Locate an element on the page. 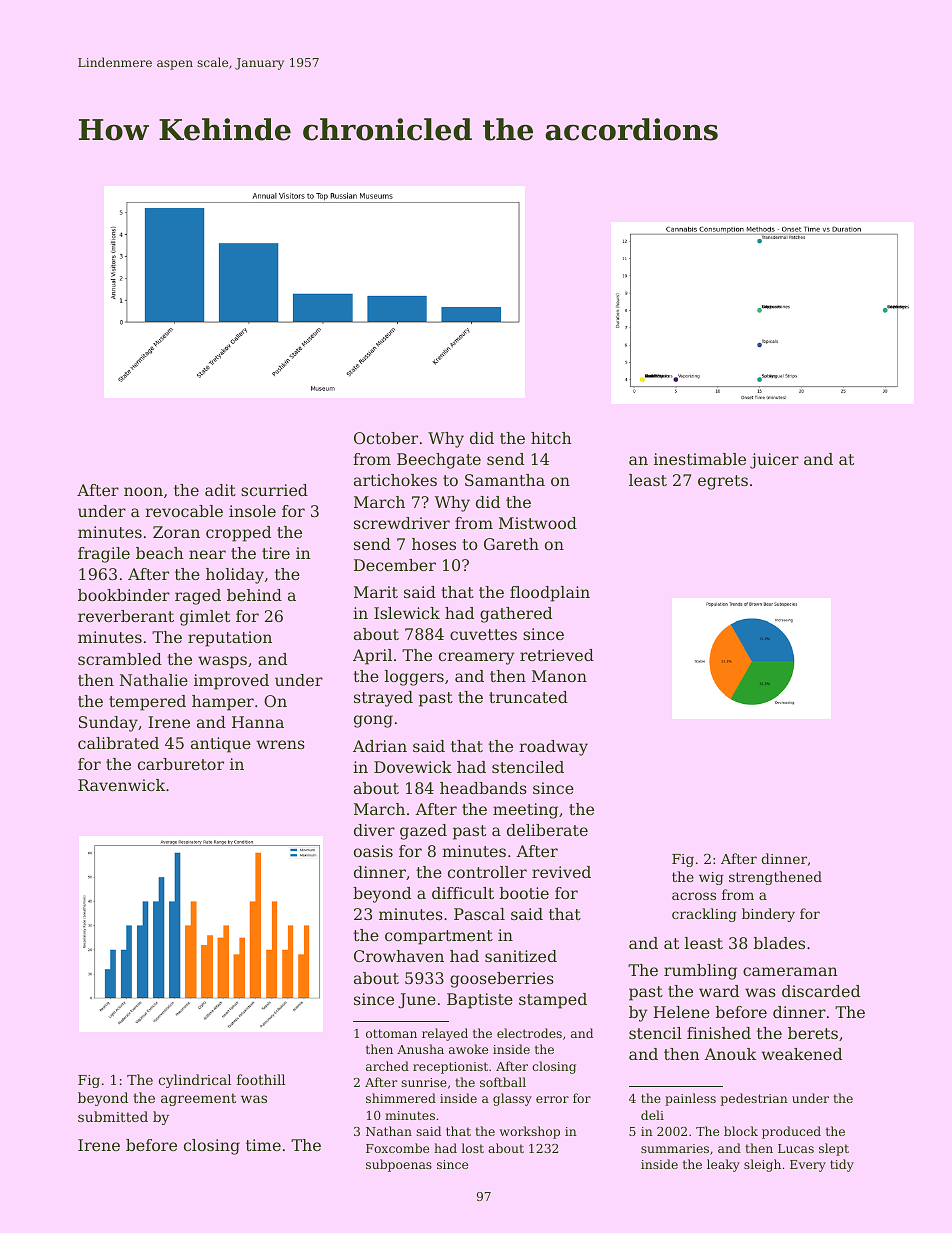 Image resolution: width=952 pixels, height=1233 pixels. strayed is located at coordinates (383, 699).
